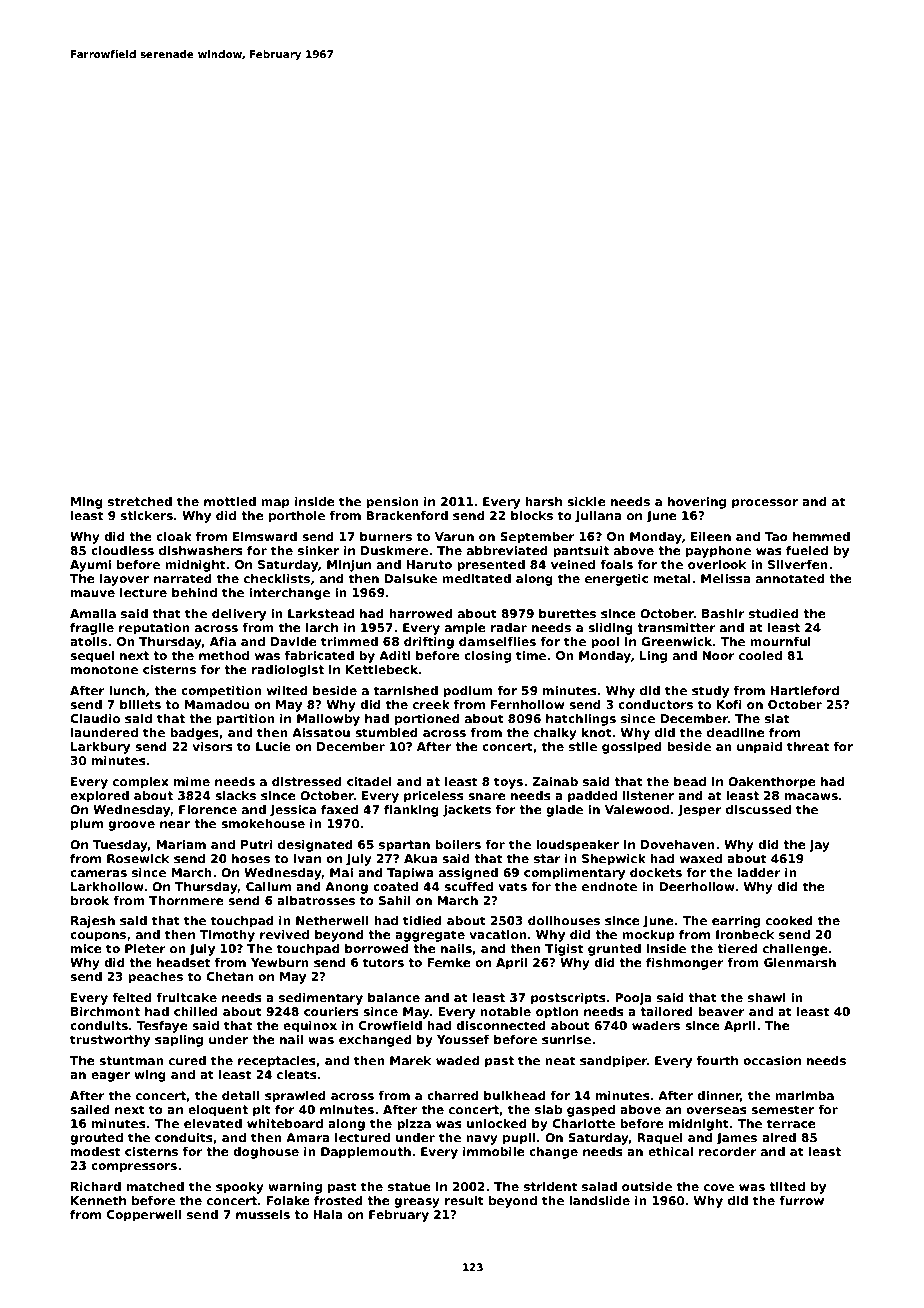  Describe the element at coordinates (140, 501) in the screenshot. I see `stretched` at that location.
